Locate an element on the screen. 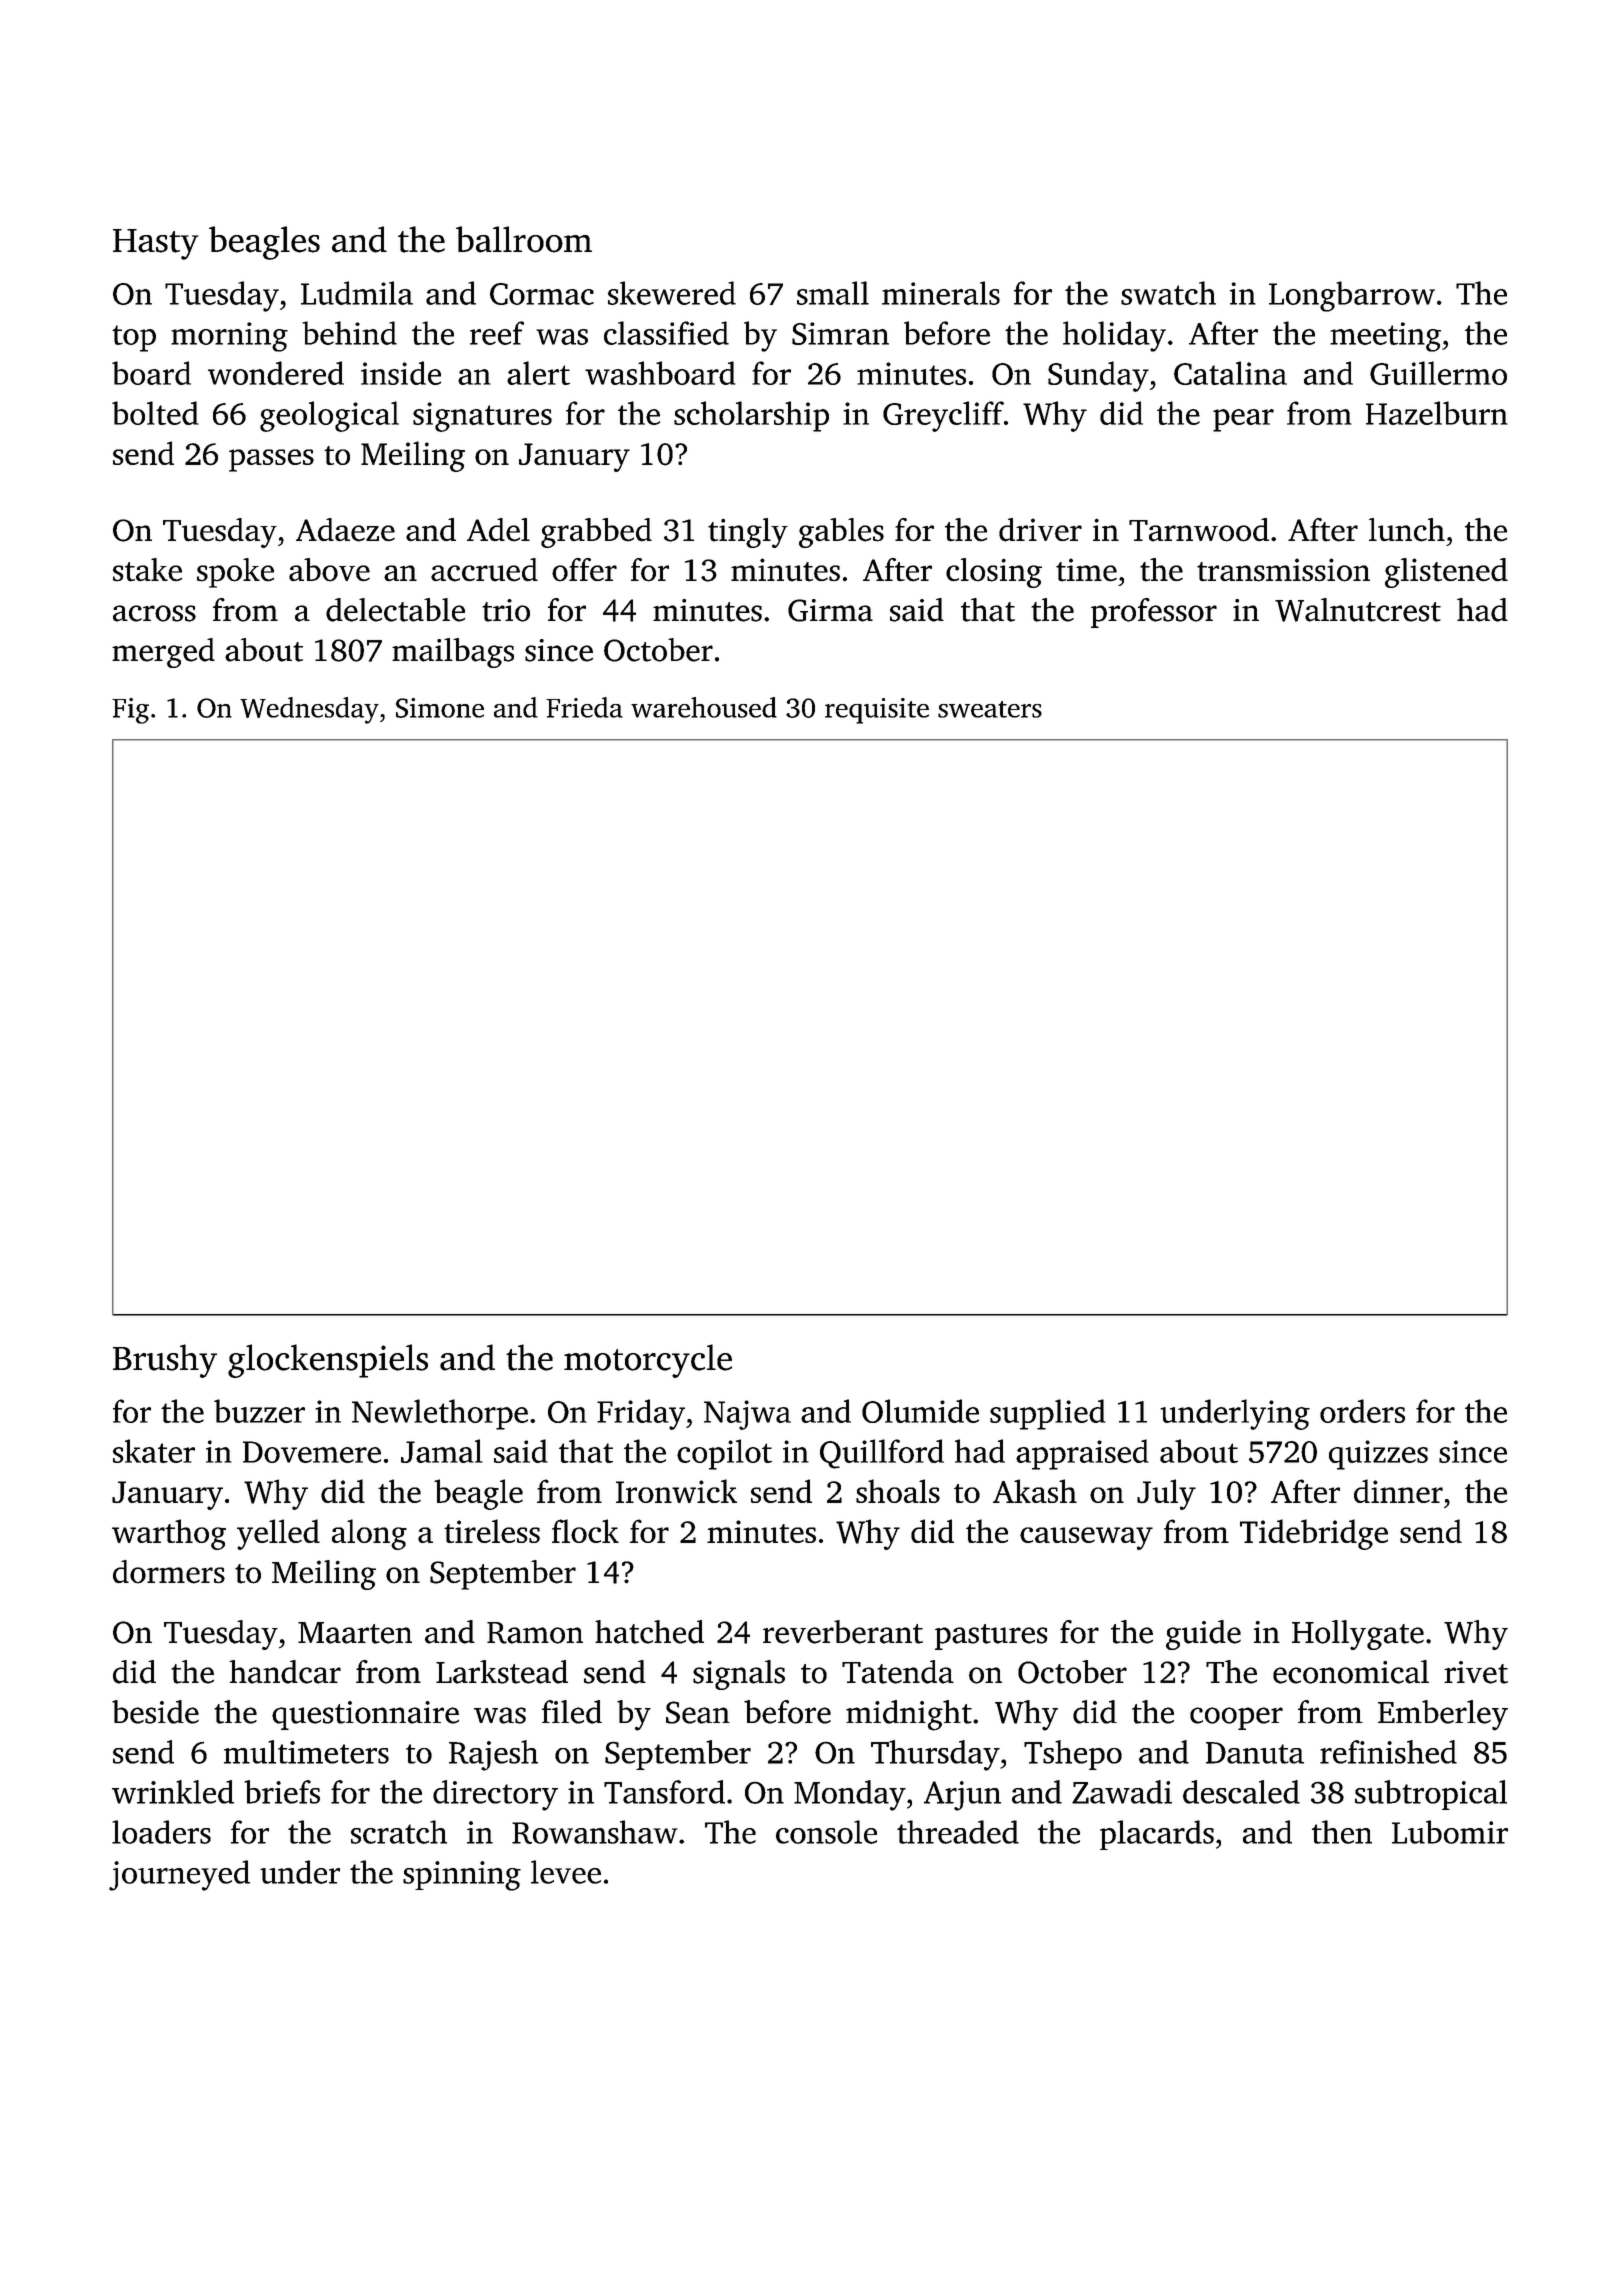  Simone is located at coordinates (440, 708).
